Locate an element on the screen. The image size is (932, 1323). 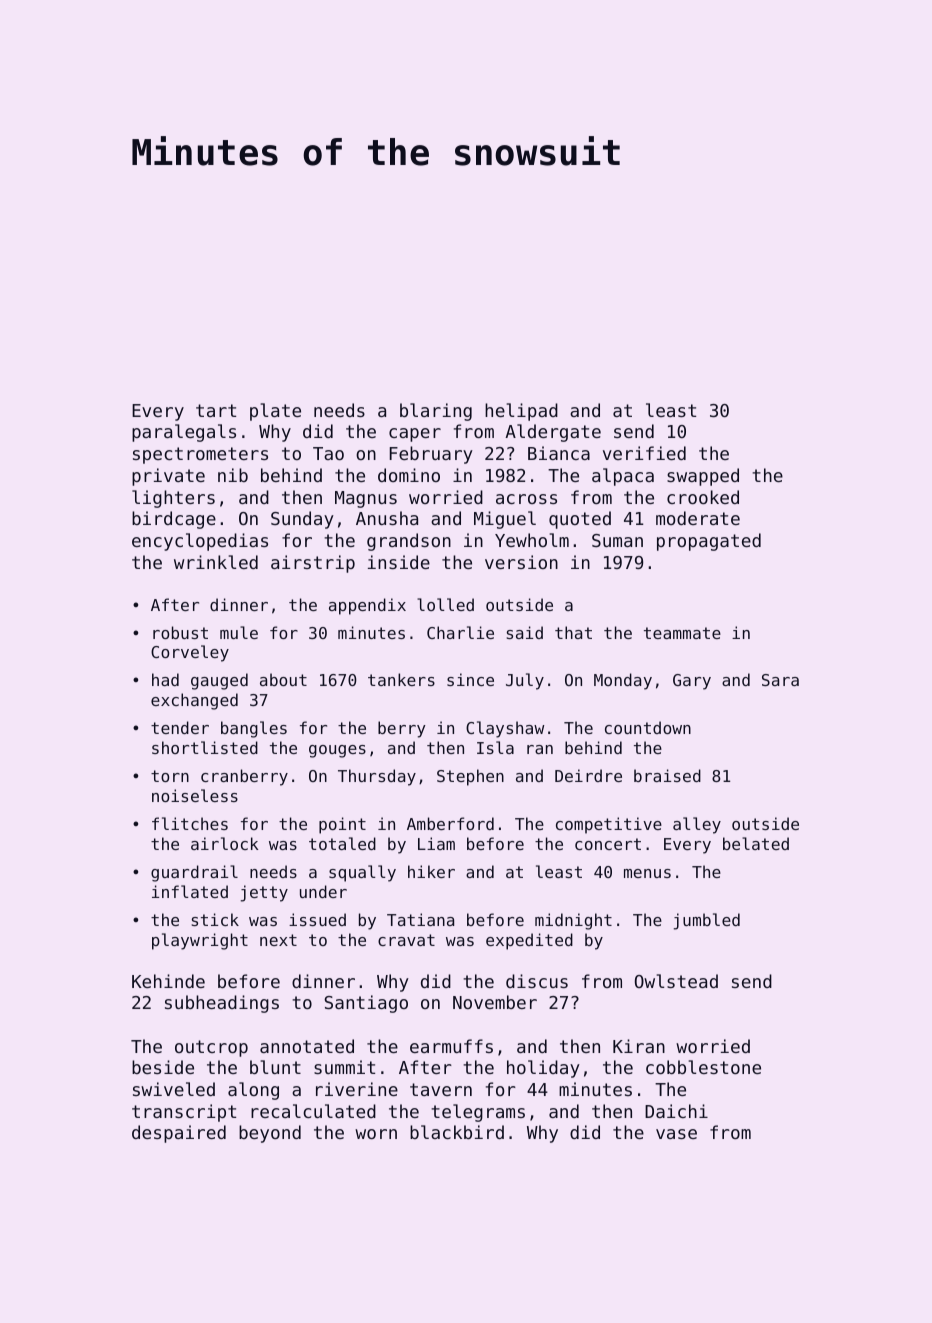
said is located at coordinates (525, 632).
